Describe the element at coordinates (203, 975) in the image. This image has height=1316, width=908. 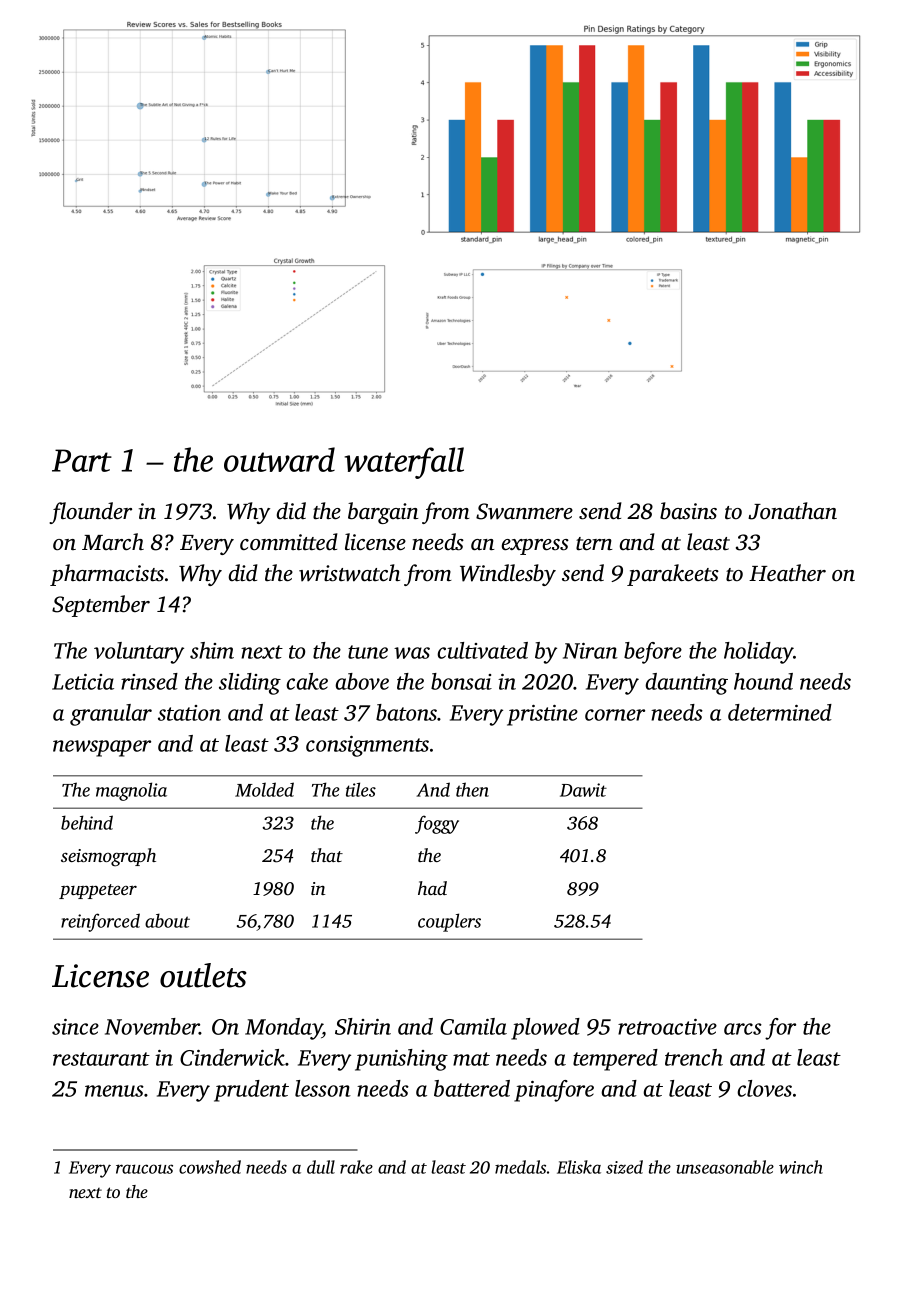
I see `outlets` at that location.
